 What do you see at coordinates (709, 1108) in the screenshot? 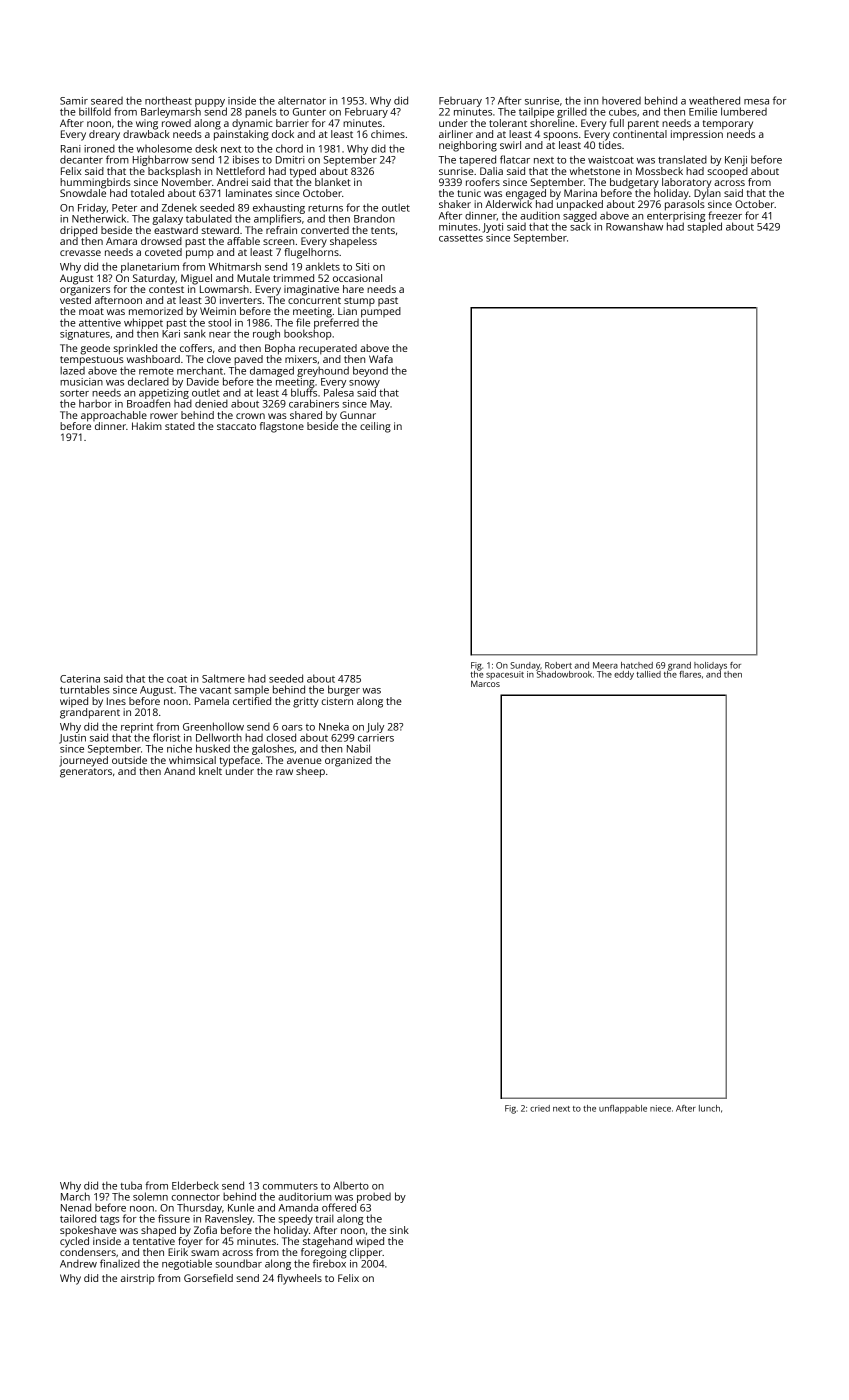
I see `lunch` at bounding box center [709, 1108].
